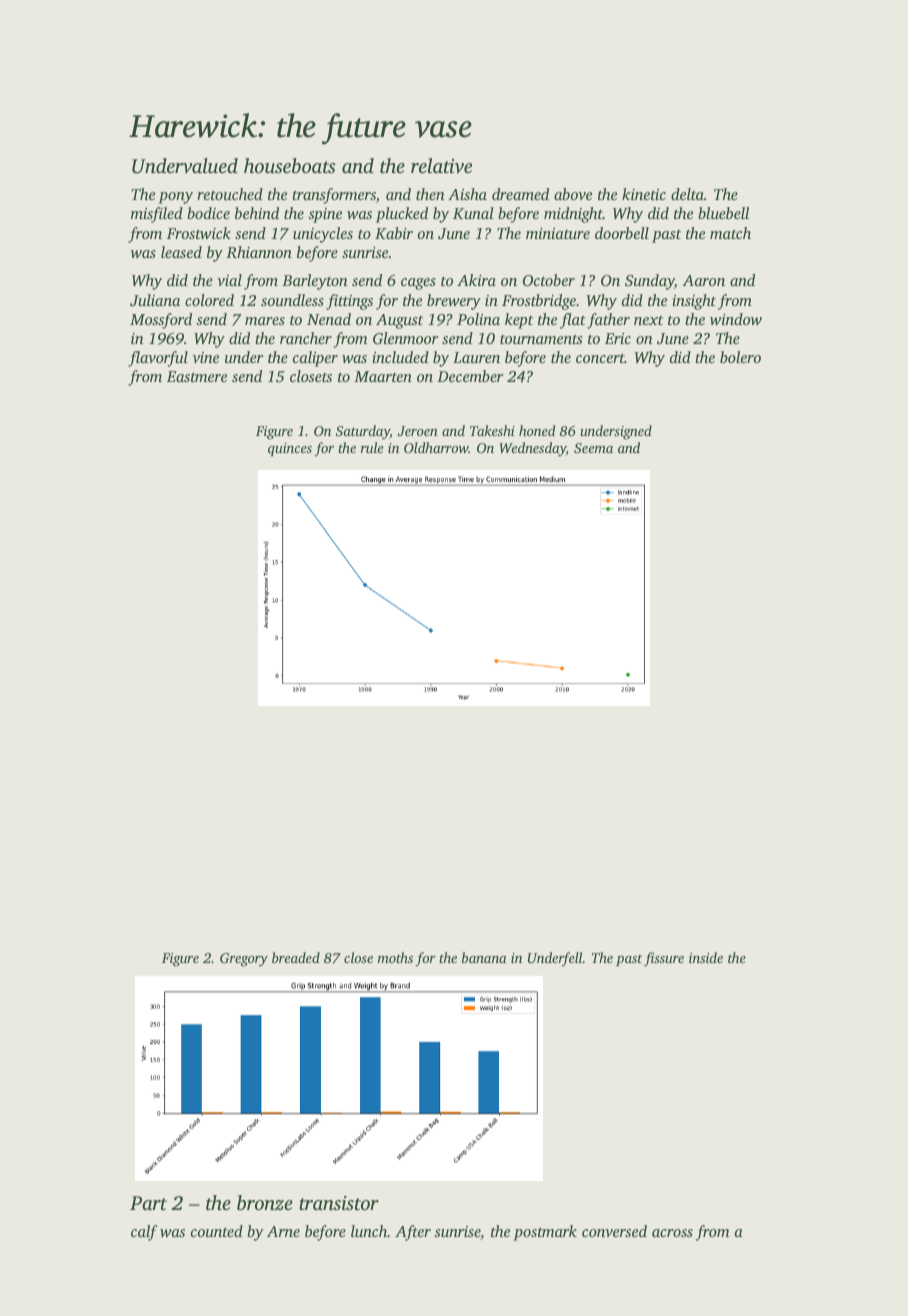 Image resolution: width=908 pixels, height=1316 pixels. What do you see at coordinates (593, 448) in the image?
I see `Seema` at bounding box center [593, 448].
